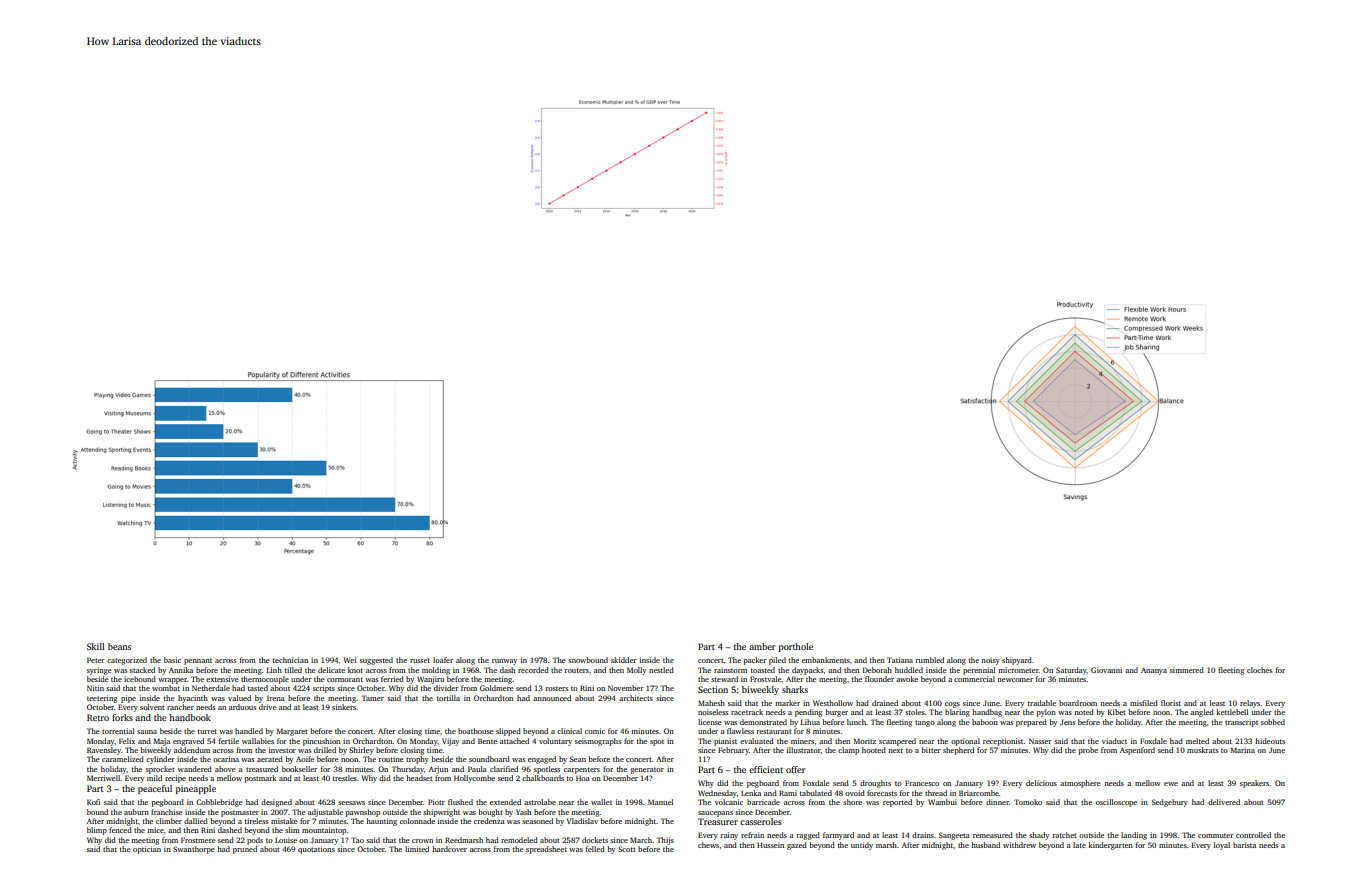  What do you see at coordinates (1144, 703) in the page?
I see `misfiled` at bounding box center [1144, 703].
